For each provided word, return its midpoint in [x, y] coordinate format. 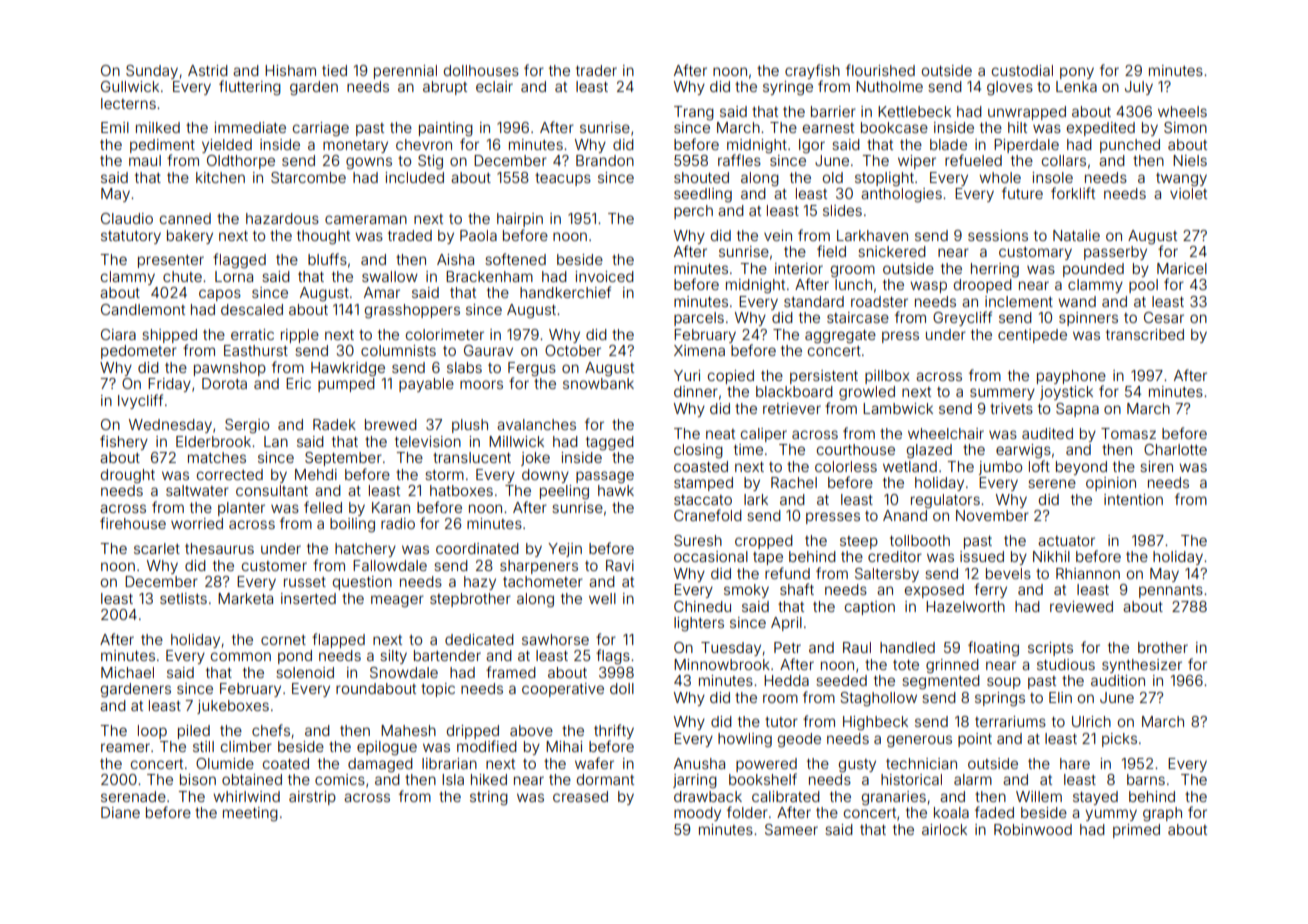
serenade [133, 796]
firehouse [133, 523]
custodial [1022, 70]
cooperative [563, 690]
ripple [300, 336]
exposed [934, 591]
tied [334, 70]
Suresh [698, 540]
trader [596, 70]
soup [1004, 683]
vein [778, 235]
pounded [1093, 270]
